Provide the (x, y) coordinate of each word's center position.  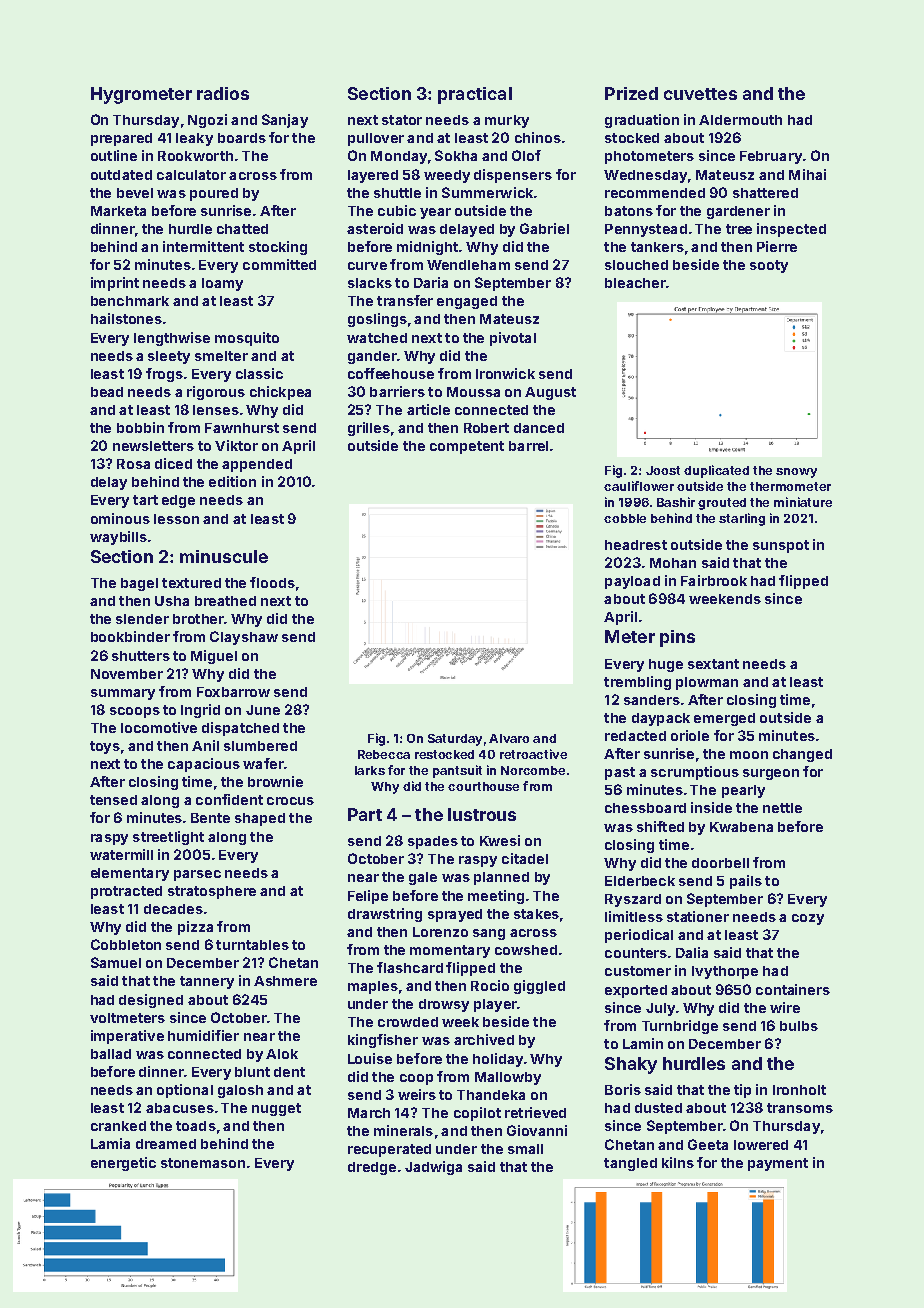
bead (107, 392)
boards (242, 138)
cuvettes (700, 94)
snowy (796, 473)
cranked (118, 1126)
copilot (477, 1114)
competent (467, 447)
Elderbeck (640, 881)
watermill (121, 854)
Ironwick (505, 373)
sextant (713, 664)
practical (475, 95)
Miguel (214, 657)
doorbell (720, 863)
